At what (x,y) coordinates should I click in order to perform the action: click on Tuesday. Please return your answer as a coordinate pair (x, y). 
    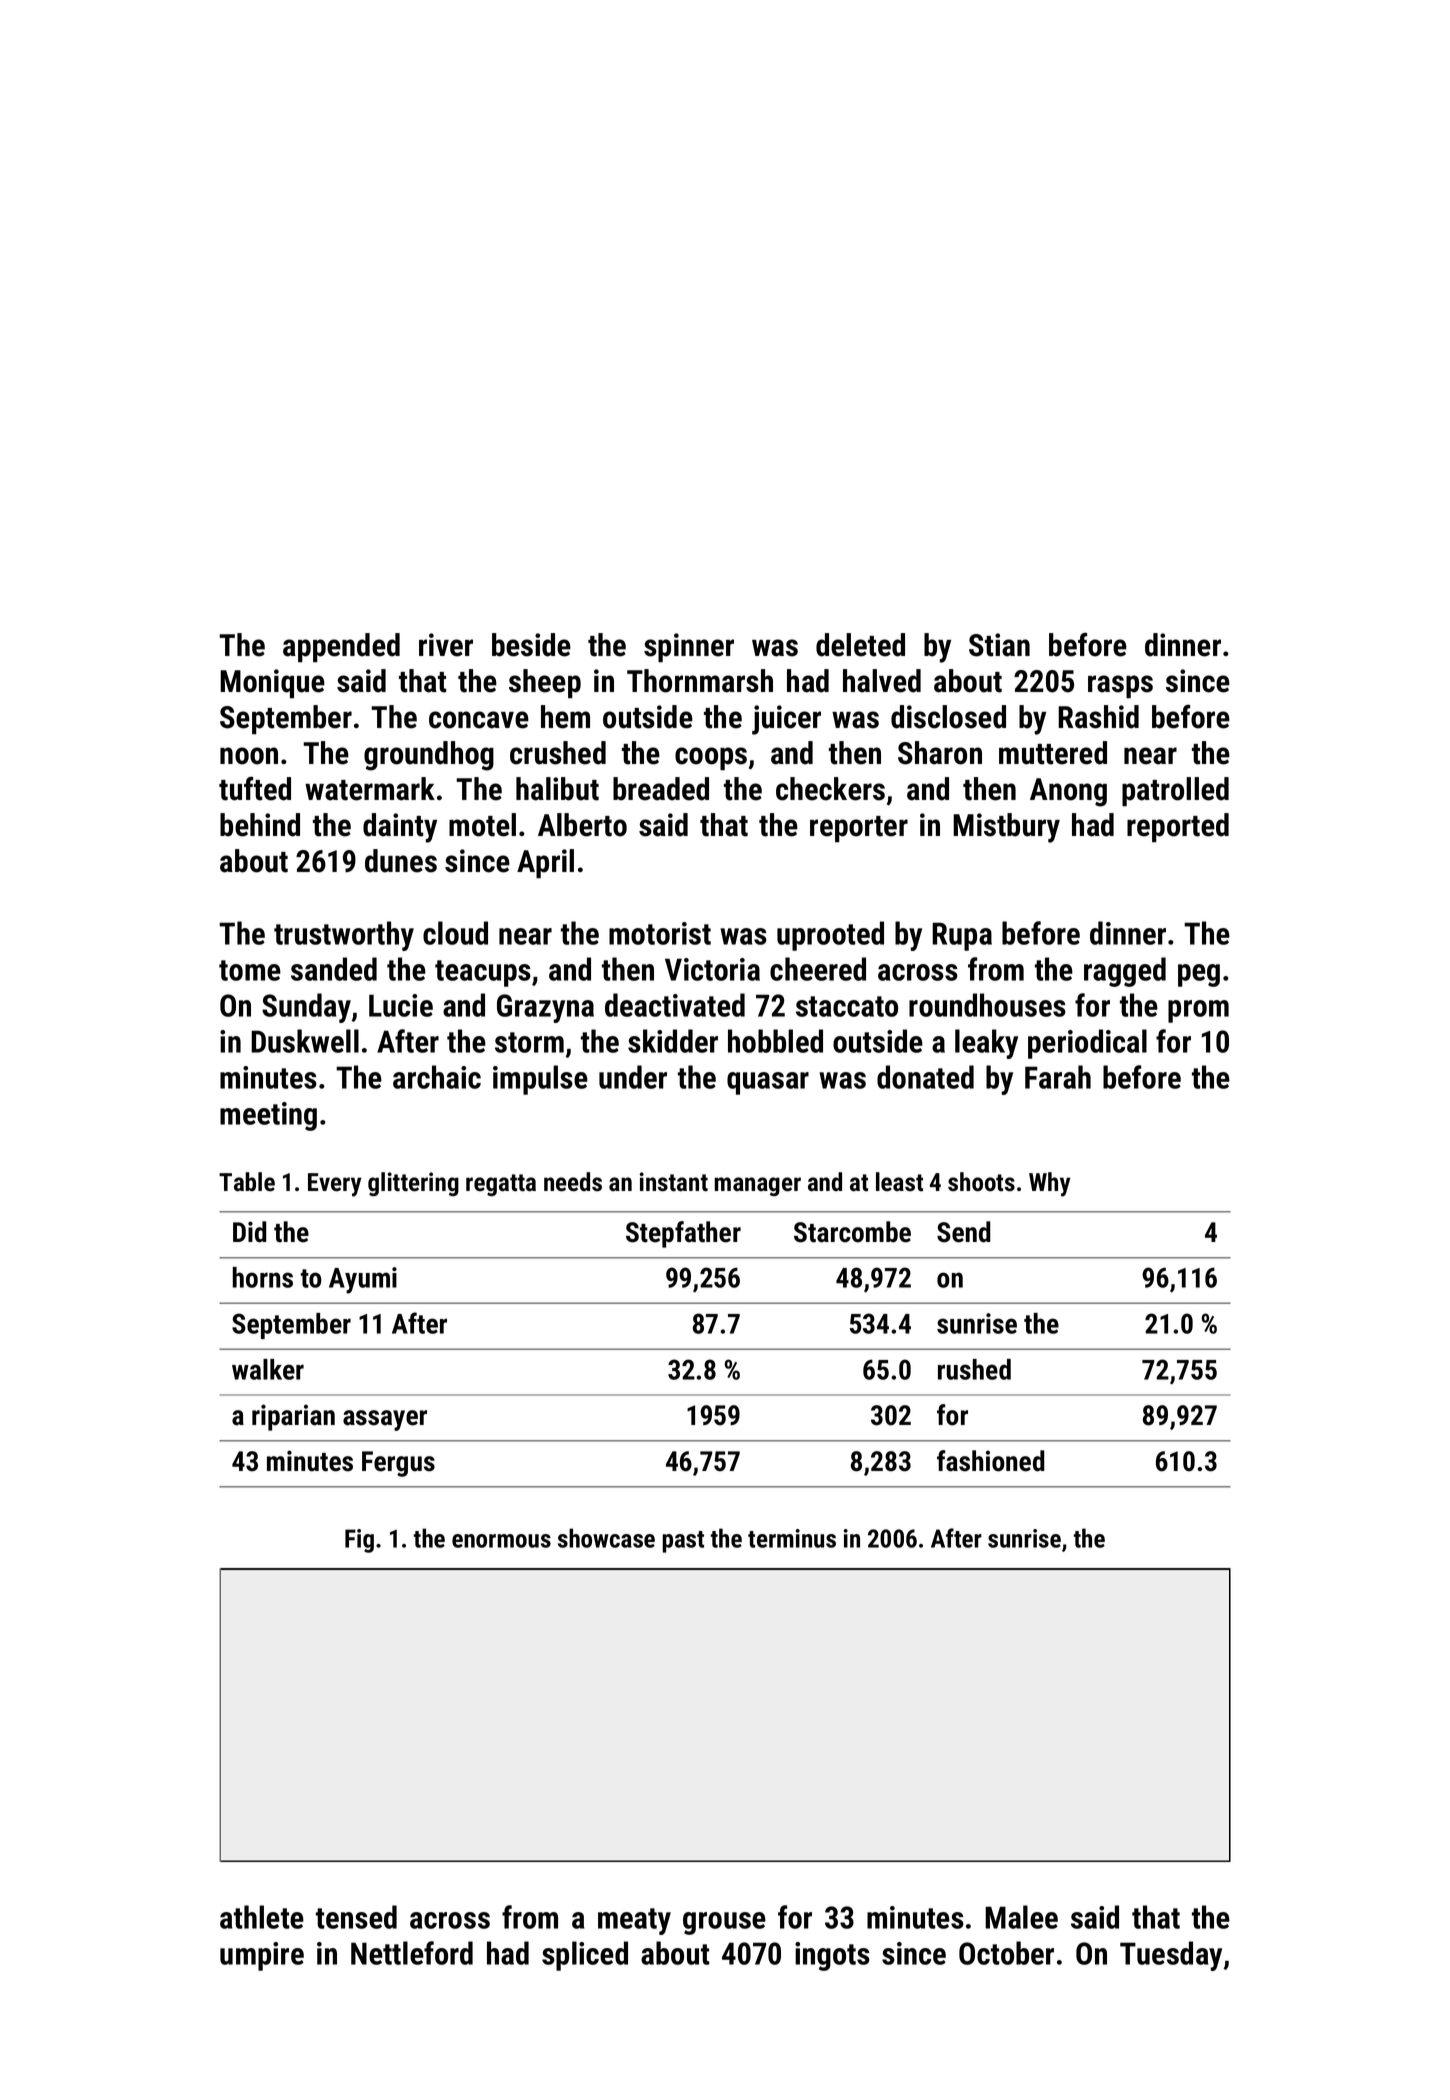
    Looking at the image, I should click on (1171, 1956).
